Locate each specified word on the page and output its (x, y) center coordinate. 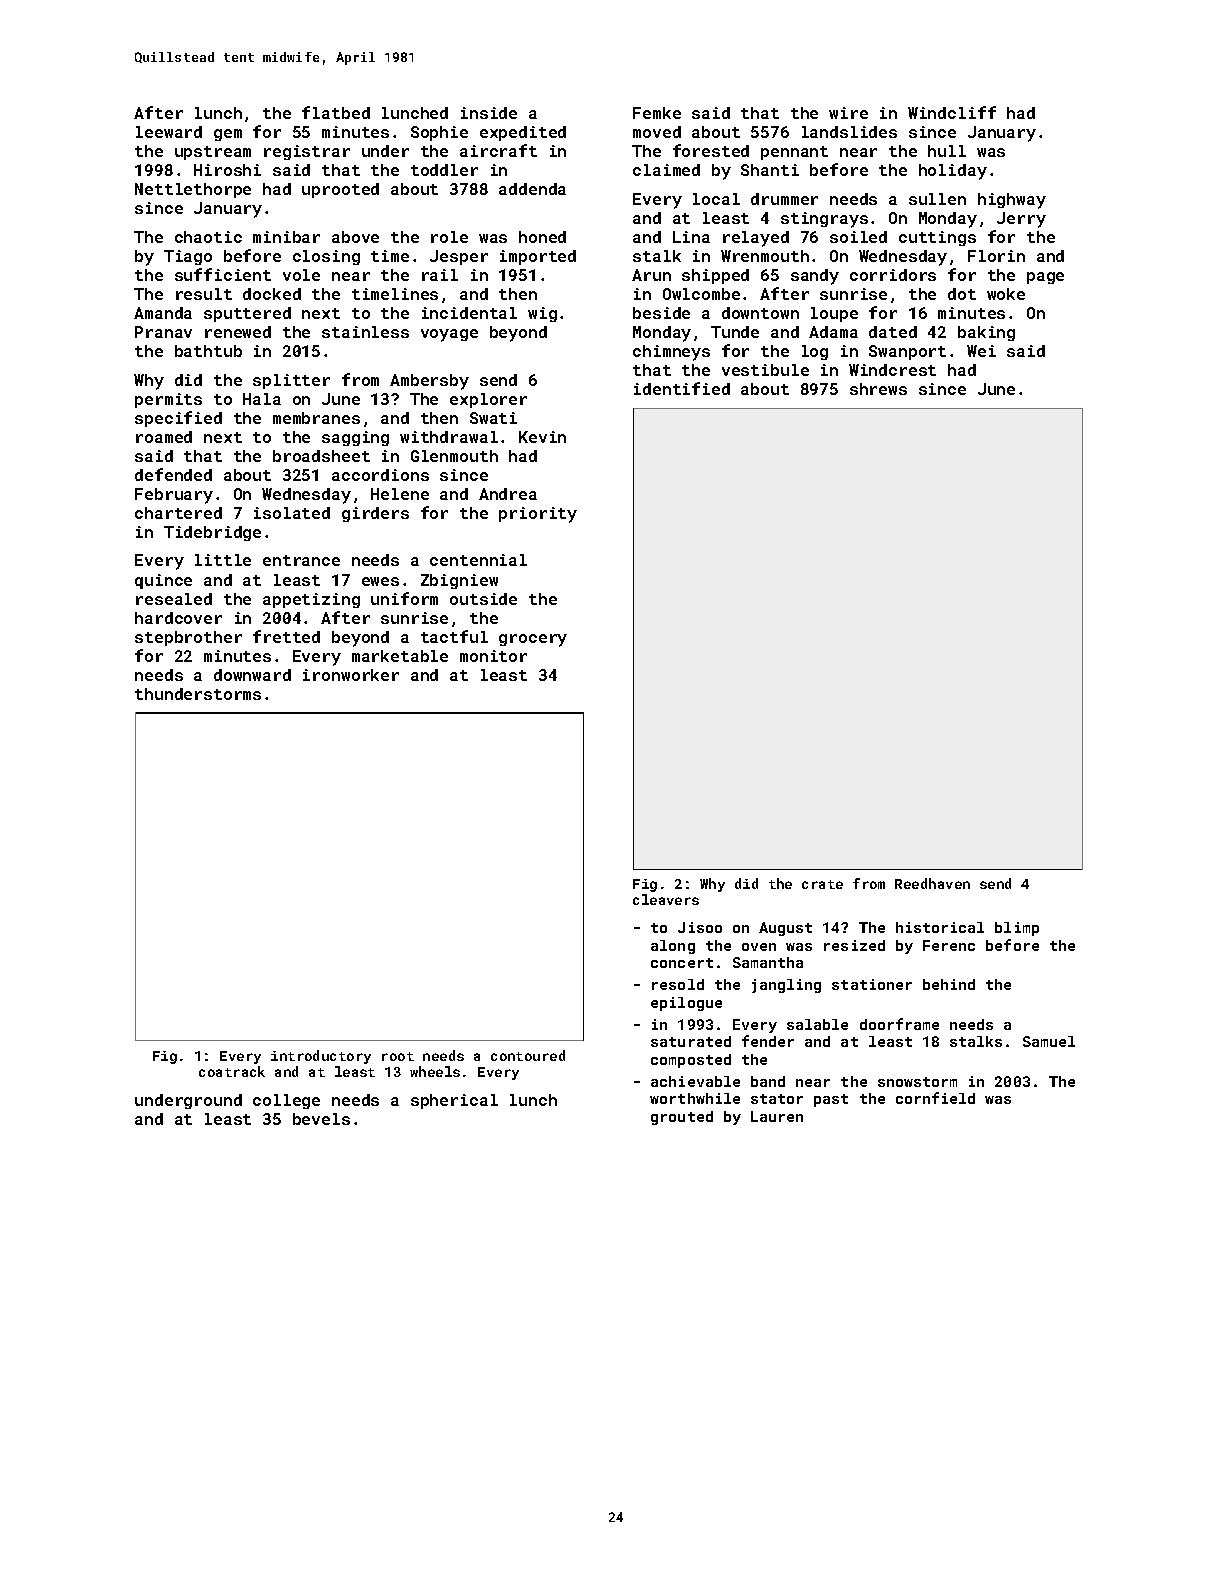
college (286, 1101)
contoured (528, 1055)
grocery (533, 640)
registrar (307, 152)
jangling (786, 986)
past (831, 1100)
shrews (878, 389)
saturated (691, 1041)
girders (375, 514)
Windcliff (952, 112)
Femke (657, 113)
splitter (291, 381)
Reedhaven (932, 883)
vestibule (765, 370)
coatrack (232, 1071)
